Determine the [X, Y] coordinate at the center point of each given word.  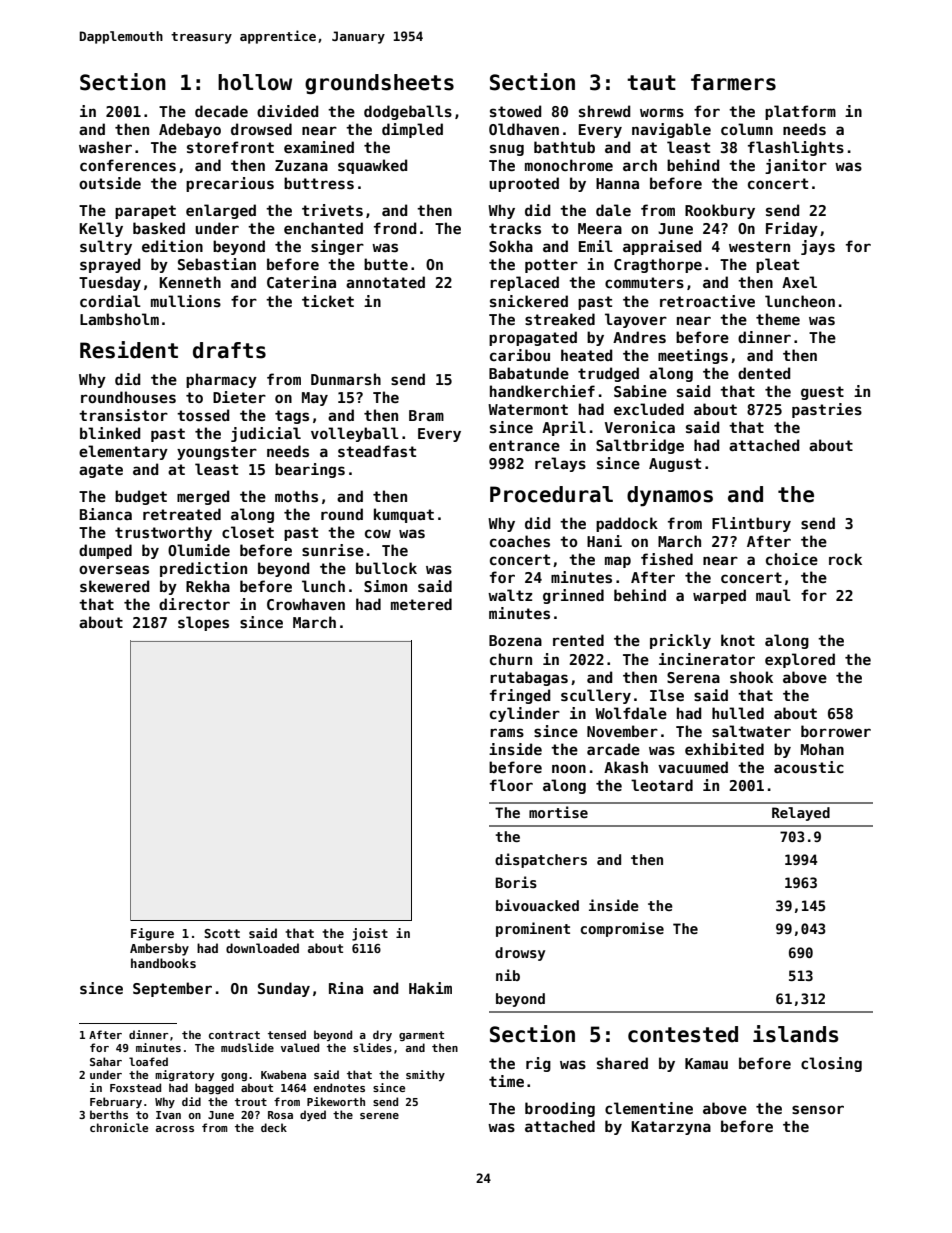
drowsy [520, 954]
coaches [520, 541]
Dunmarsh [346, 379]
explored [800, 660]
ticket [328, 301]
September [172, 989]
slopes [203, 623]
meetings [693, 356]
